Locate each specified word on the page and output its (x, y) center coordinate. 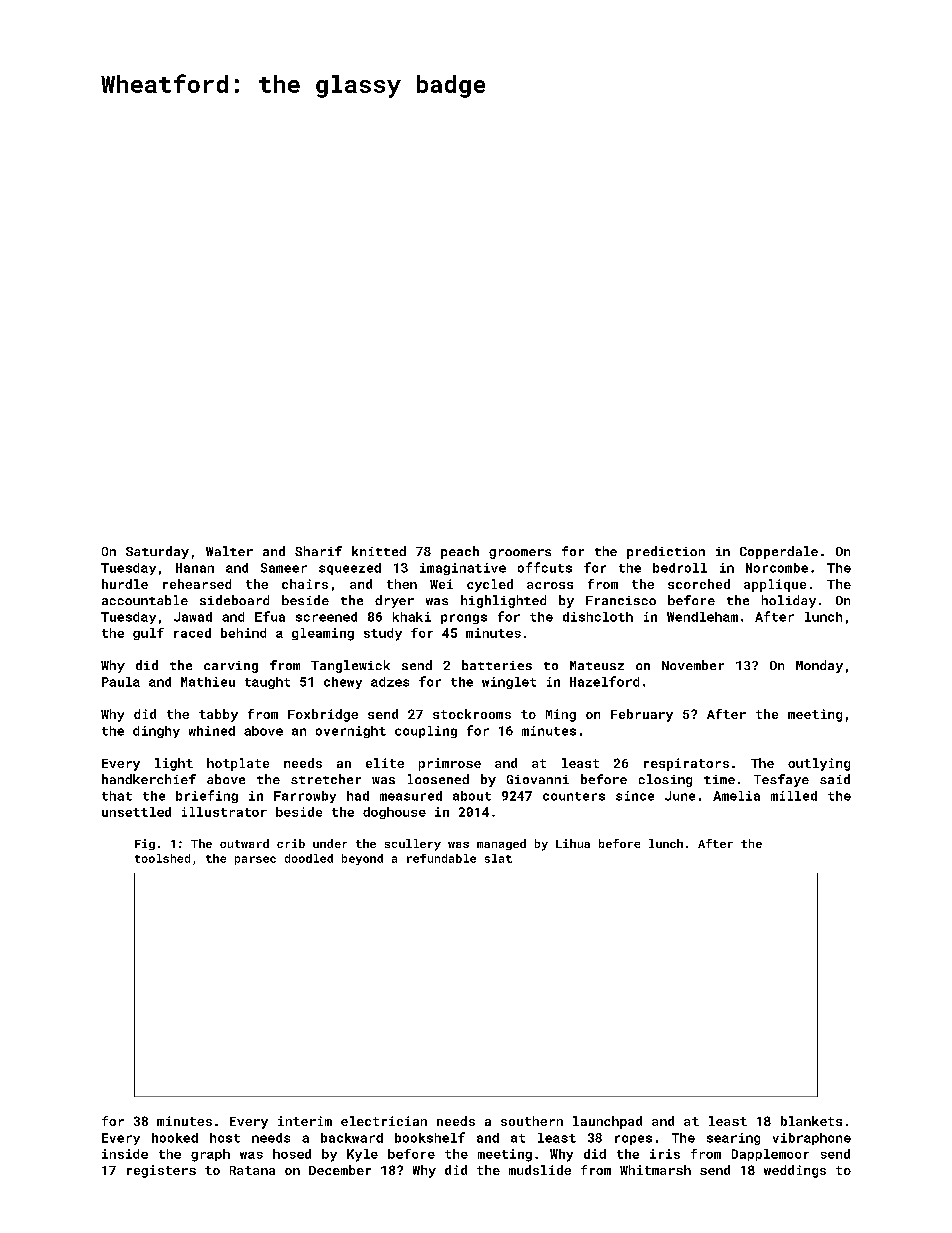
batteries (497, 665)
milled (794, 796)
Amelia (736, 796)
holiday (789, 601)
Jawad (193, 617)
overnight (351, 732)
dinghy (156, 732)
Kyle (362, 1155)
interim (305, 1121)
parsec (255, 860)
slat (498, 858)
